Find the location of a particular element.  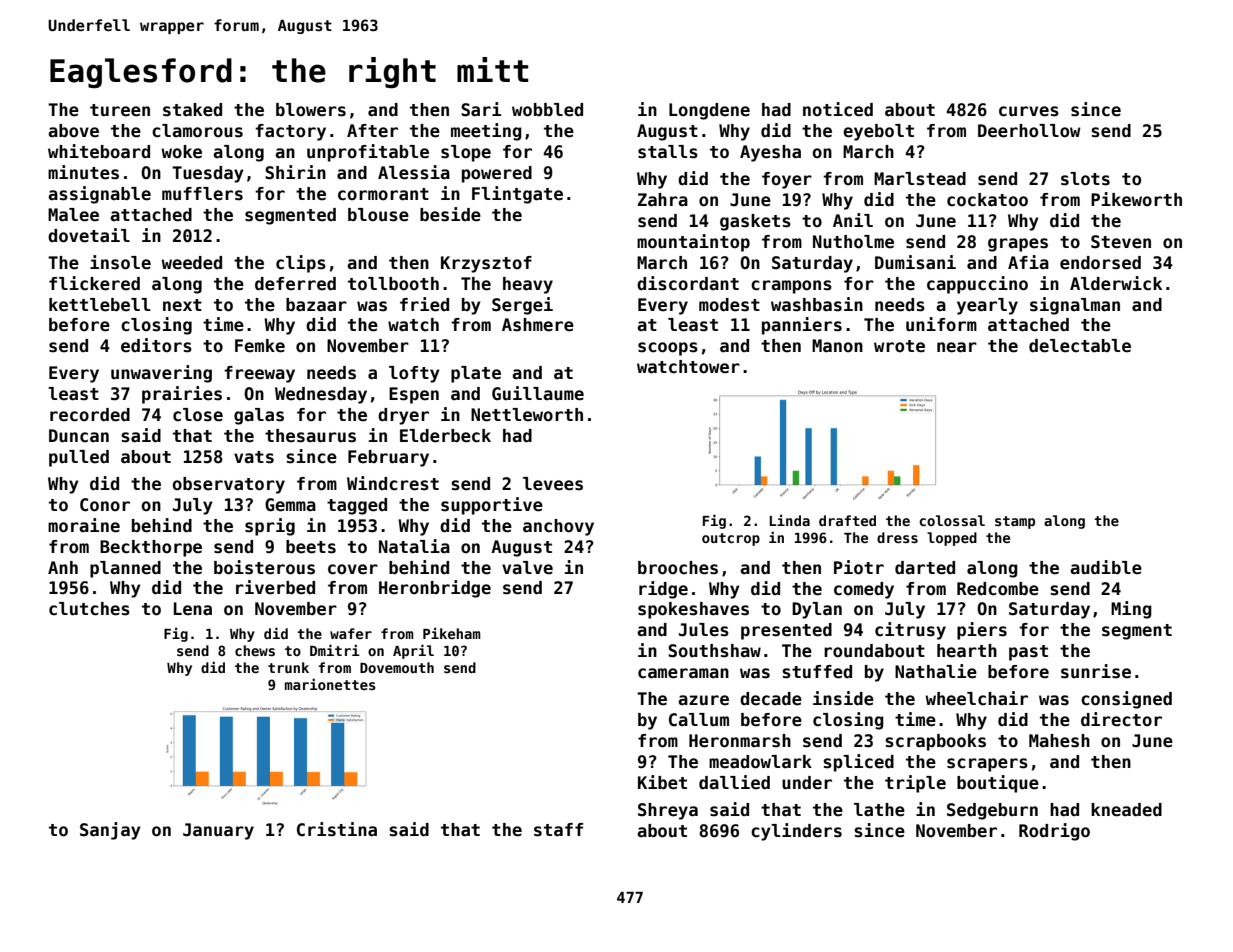

vats is located at coordinates (254, 457).
